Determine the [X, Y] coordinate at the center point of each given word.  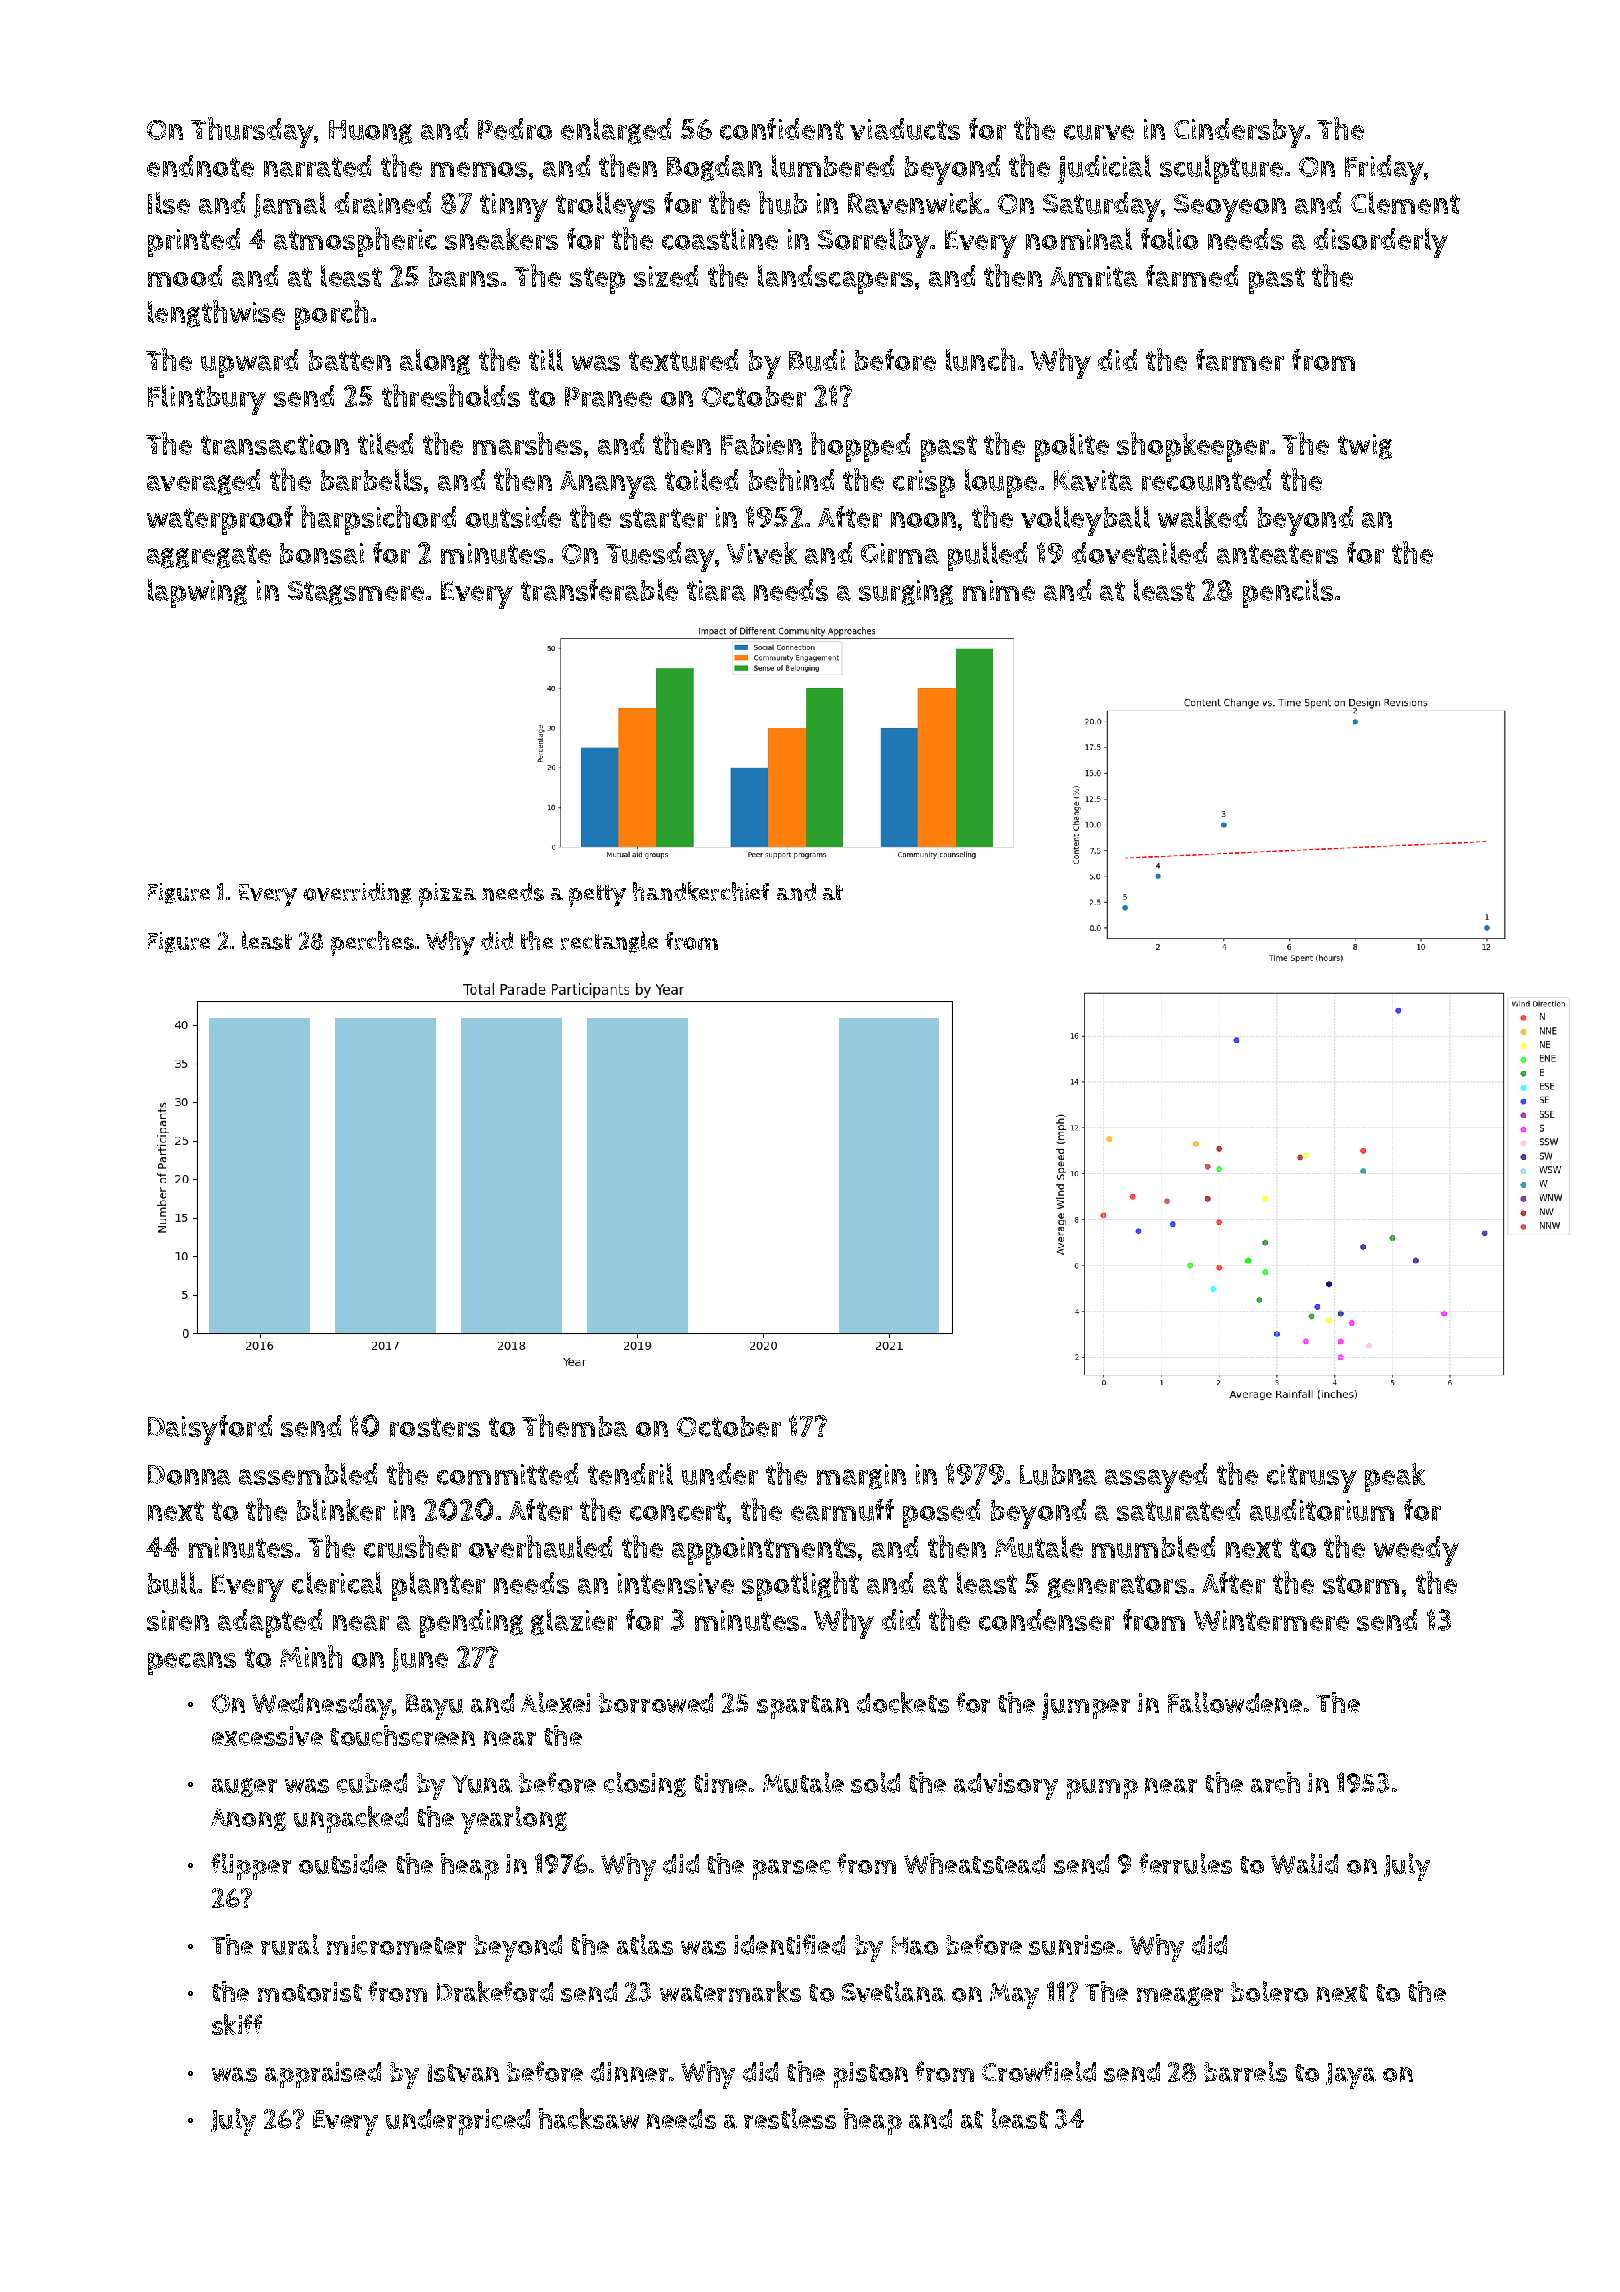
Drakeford [495, 1991]
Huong [370, 132]
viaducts [905, 129]
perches [372, 943]
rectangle [609, 942]
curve [1099, 132]
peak [1395, 1477]
